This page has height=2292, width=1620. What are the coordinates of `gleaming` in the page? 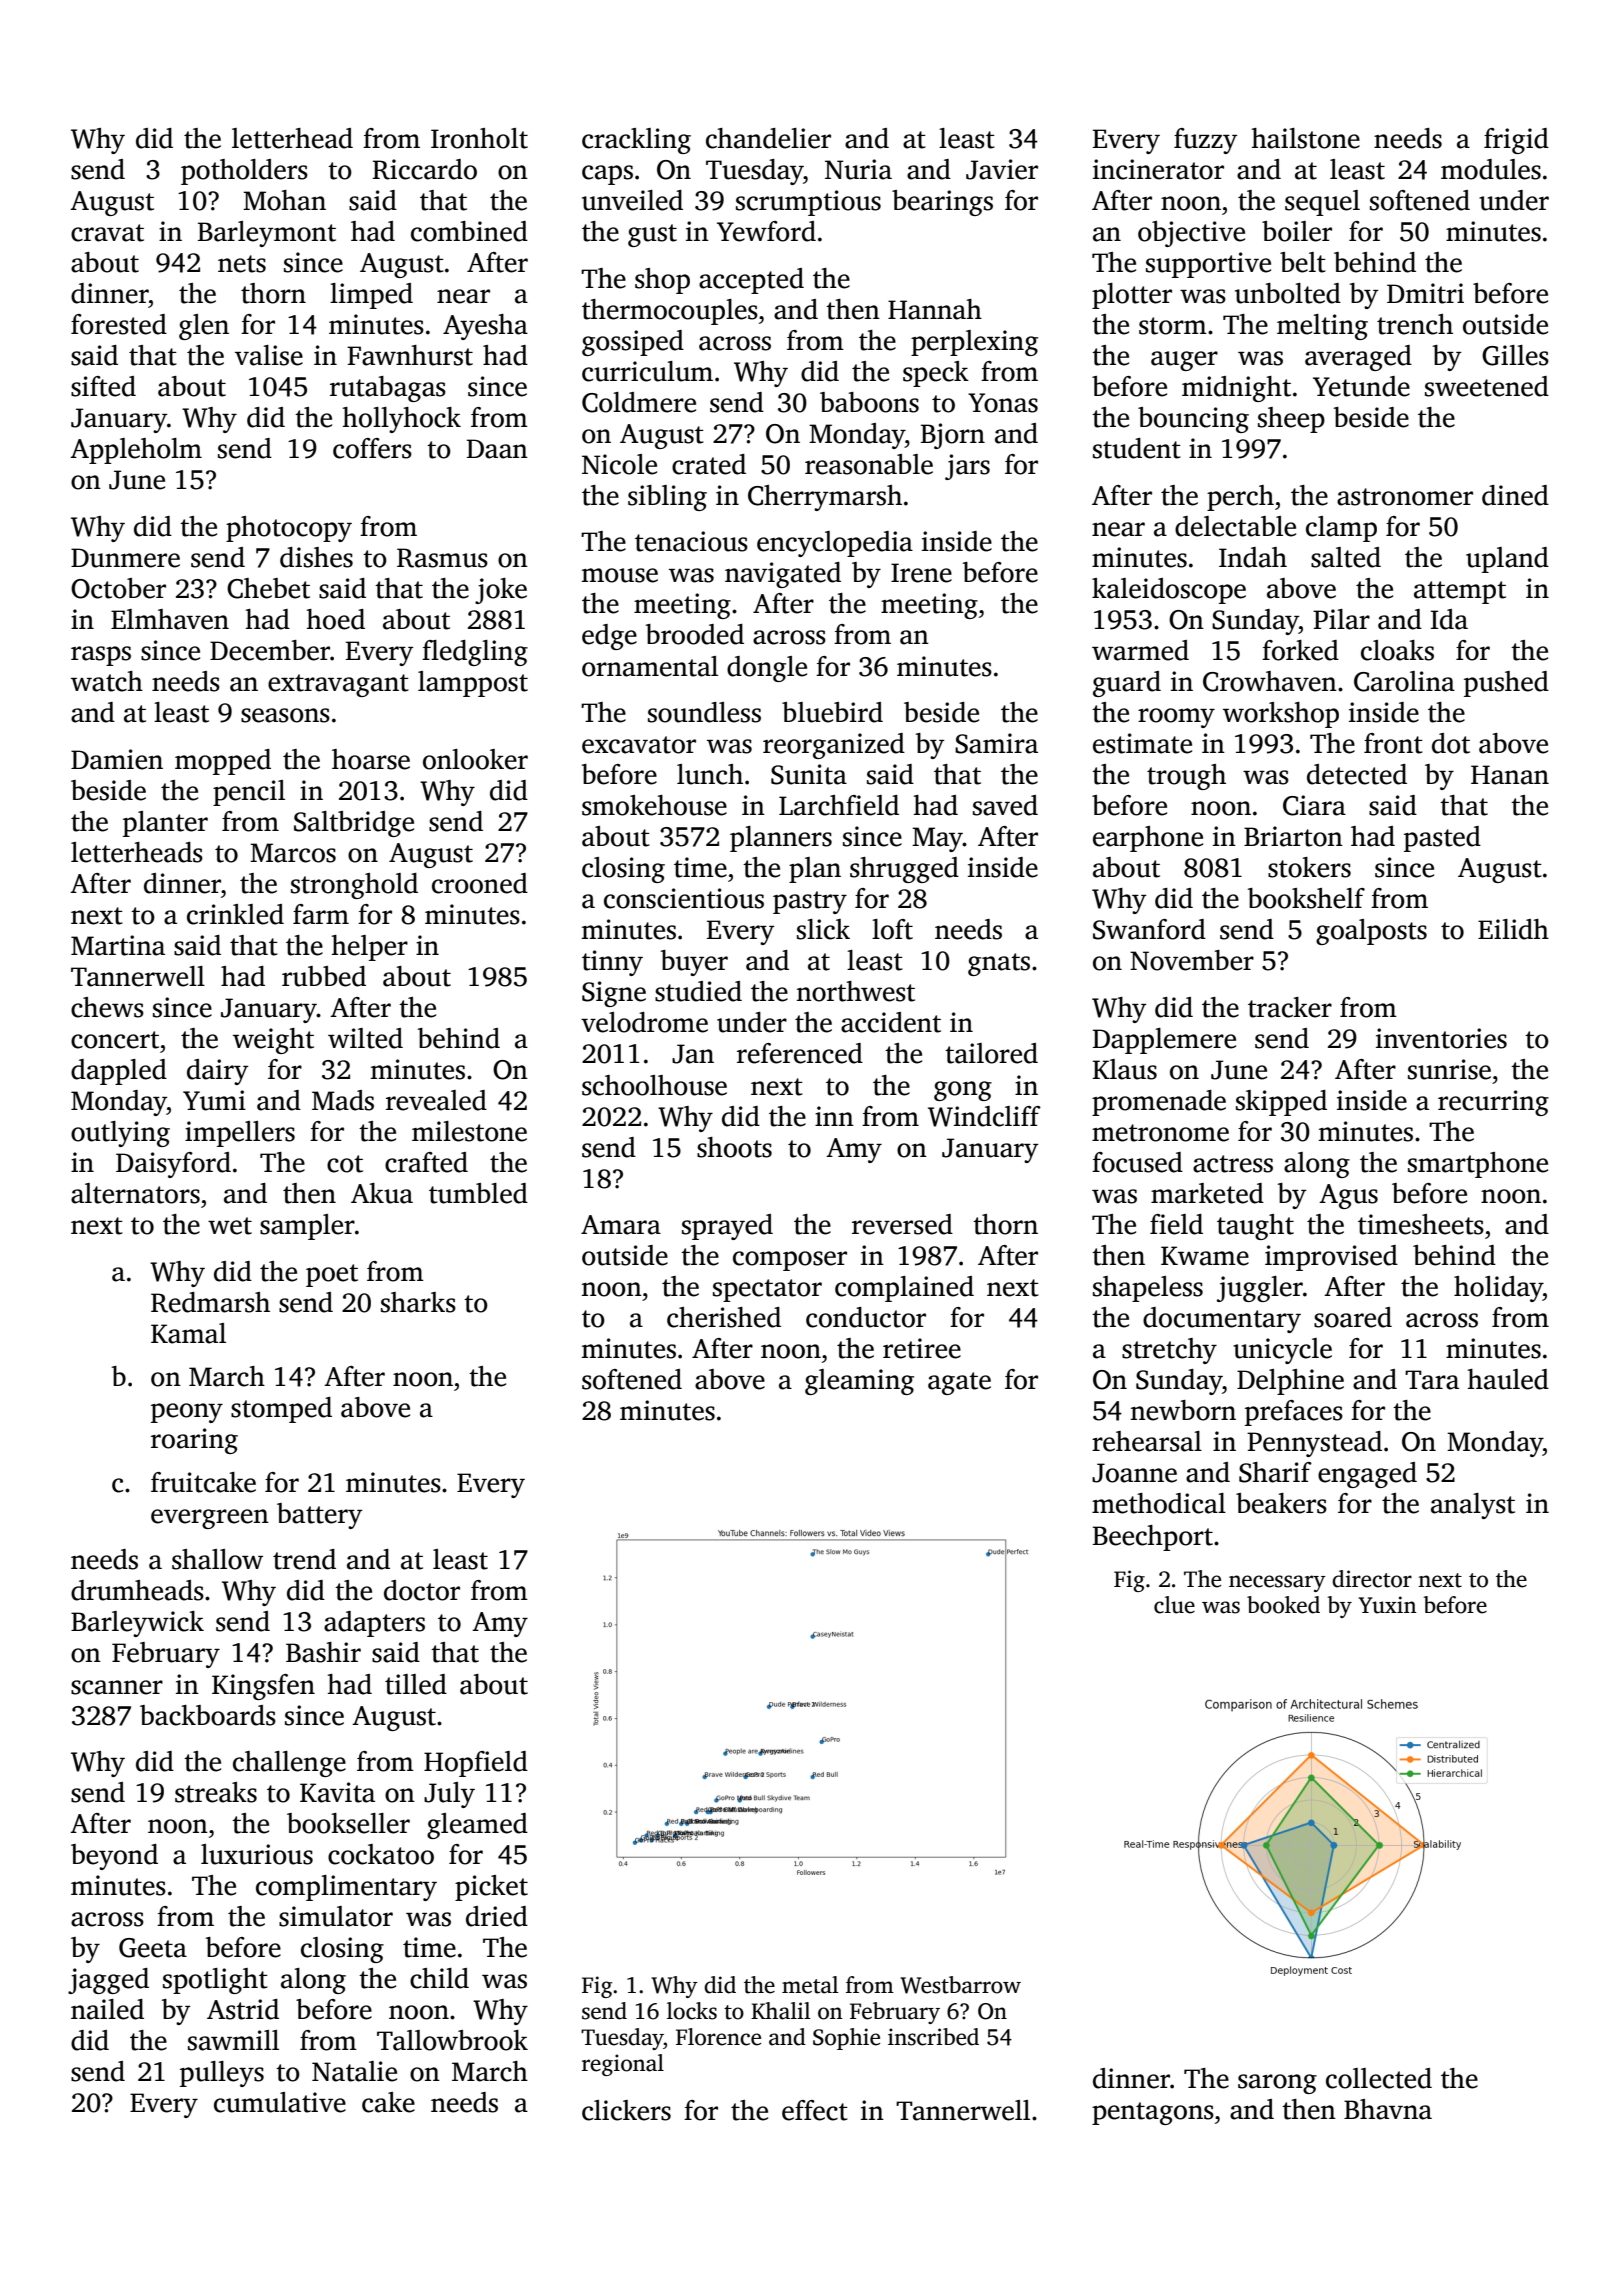 It's located at (859, 1382).
